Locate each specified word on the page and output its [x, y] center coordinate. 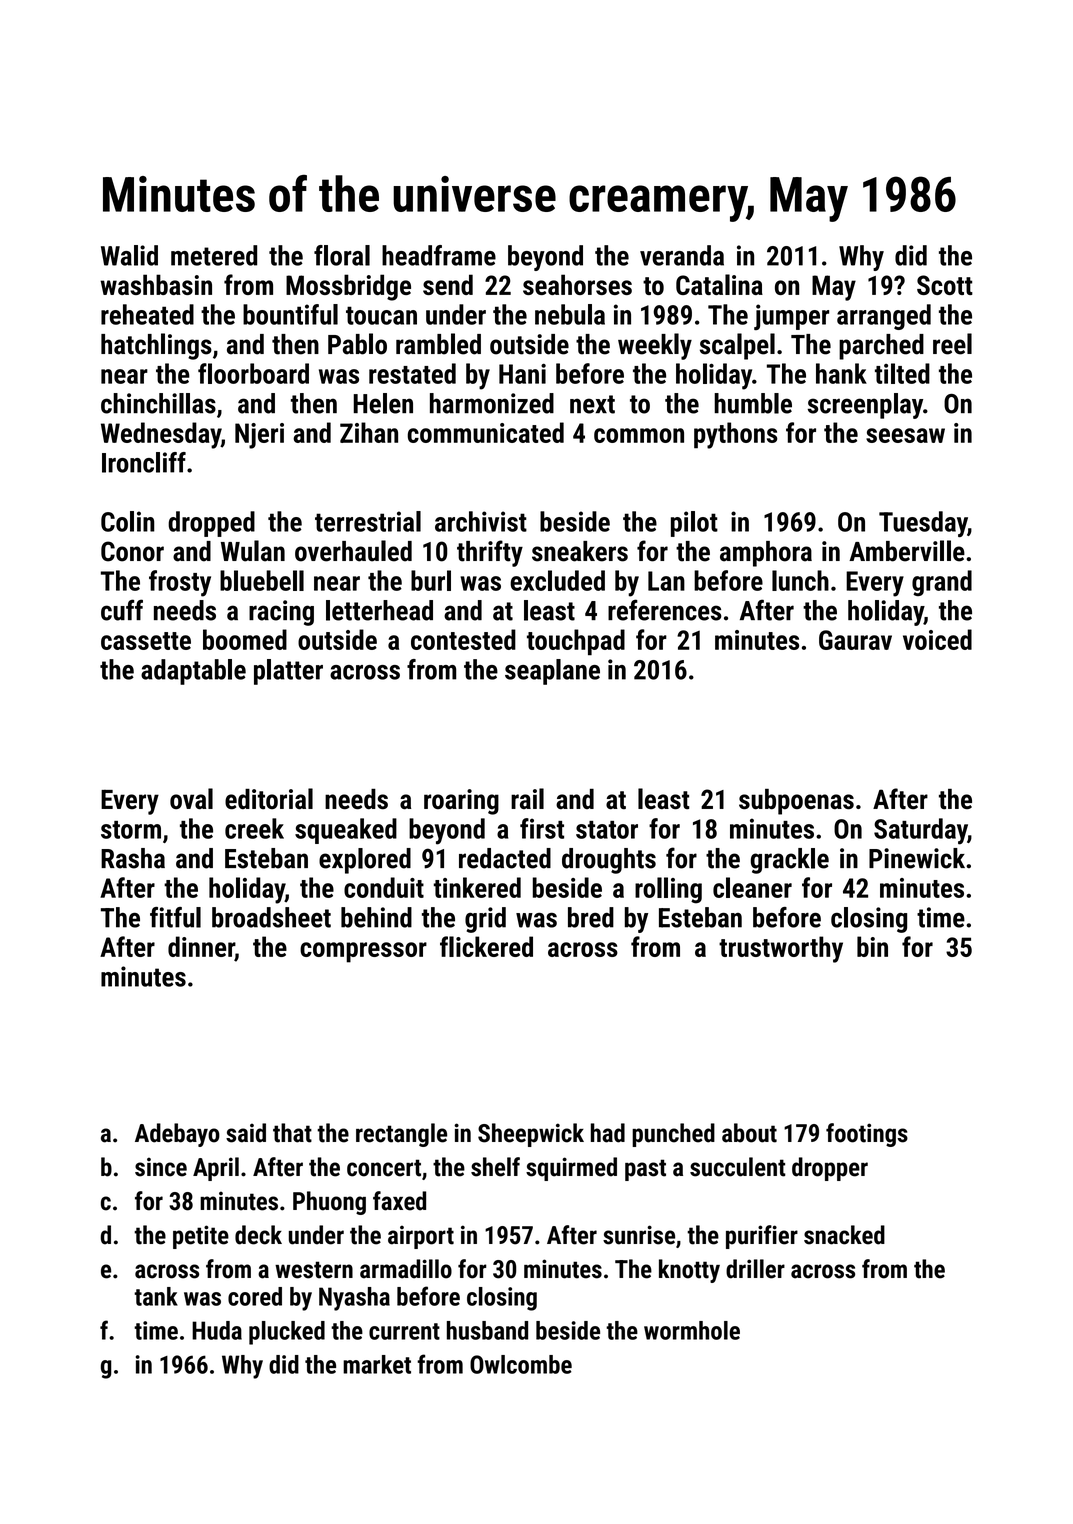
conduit [384, 887]
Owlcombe [521, 1364]
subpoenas [796, 802]
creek [254, 828]
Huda [217, 1330]
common [639, 435]
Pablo [357, 344]
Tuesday [923, 524]
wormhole [692, 1330]
